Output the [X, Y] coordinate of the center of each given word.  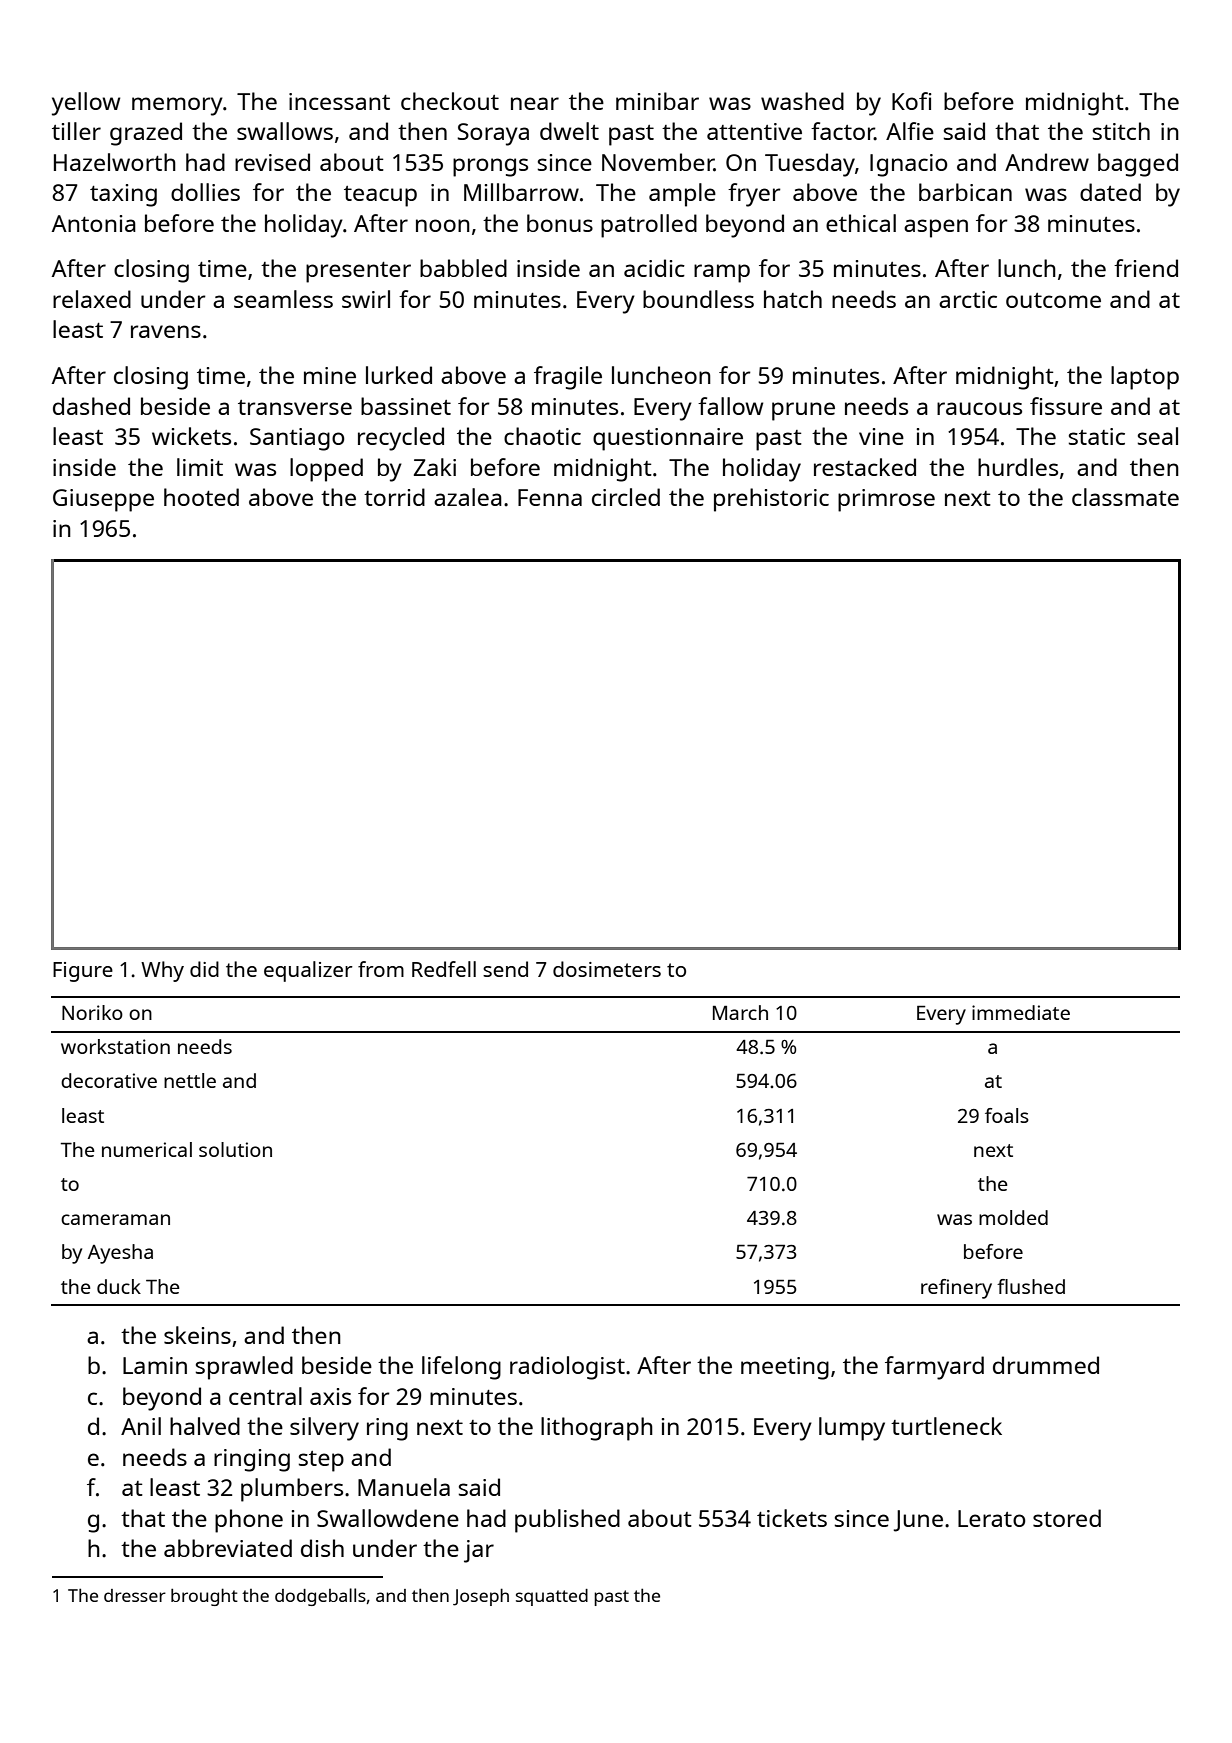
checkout [450, 101]
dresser [135, 1595]
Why [162, 971]
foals [1007, 1115]
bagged [1138, 165]
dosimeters [607, 969]
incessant [339, 101]
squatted [552, 1597]
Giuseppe [103, 500]
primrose [886, 500]
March [740, 1012]
